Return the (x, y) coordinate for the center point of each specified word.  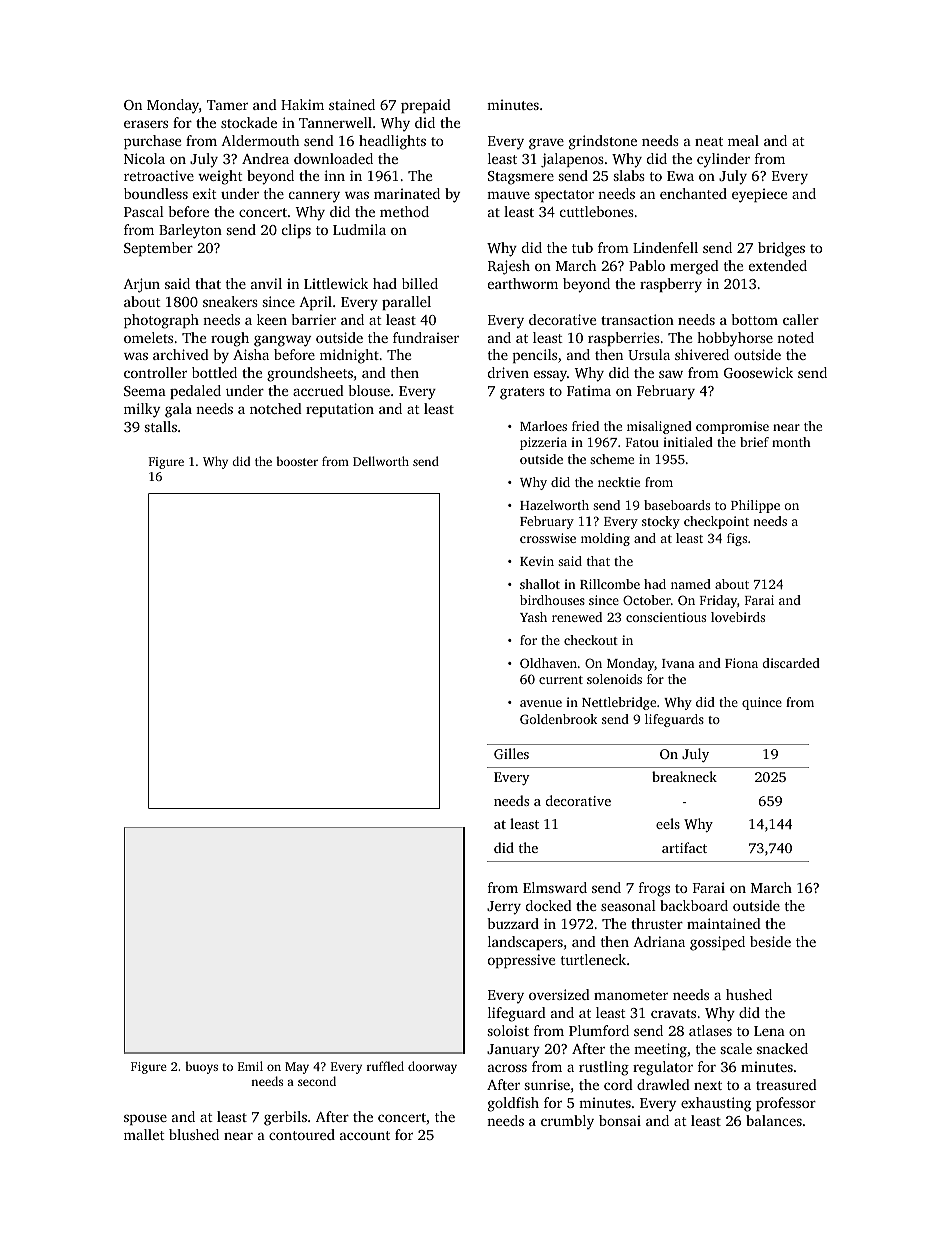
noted (795, 337)
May (297, 1068)
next (708, 1085)
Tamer (227, 105)
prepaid (426, 106)
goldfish (513, 1104)
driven (508, 372)
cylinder (723, 160)
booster (297, 461)
